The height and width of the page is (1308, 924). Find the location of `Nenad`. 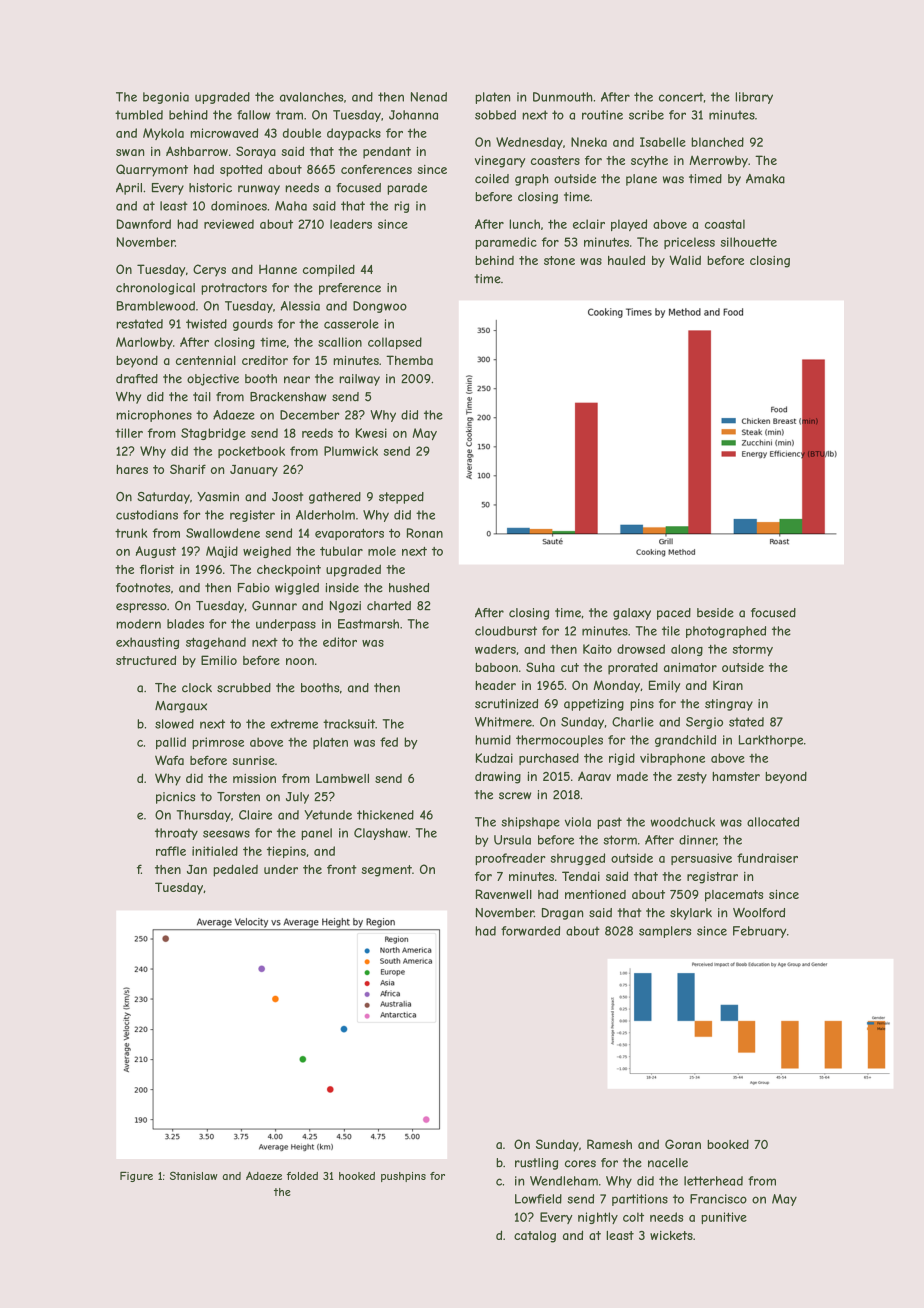

Nenad is located at coordinates (429, 97).
